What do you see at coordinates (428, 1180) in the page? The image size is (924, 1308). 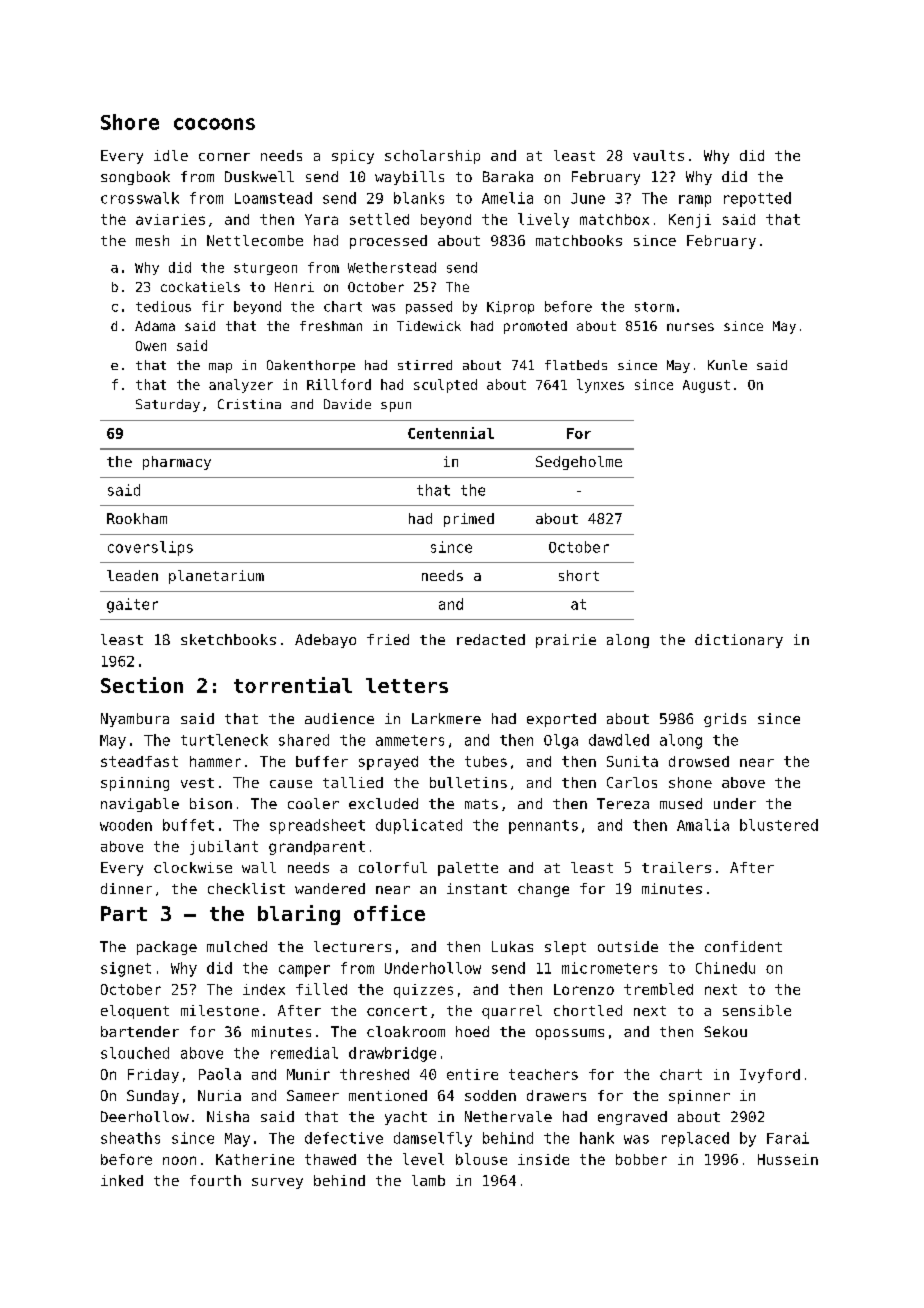 I see `lamb` at bounding box center [428, 1180].
